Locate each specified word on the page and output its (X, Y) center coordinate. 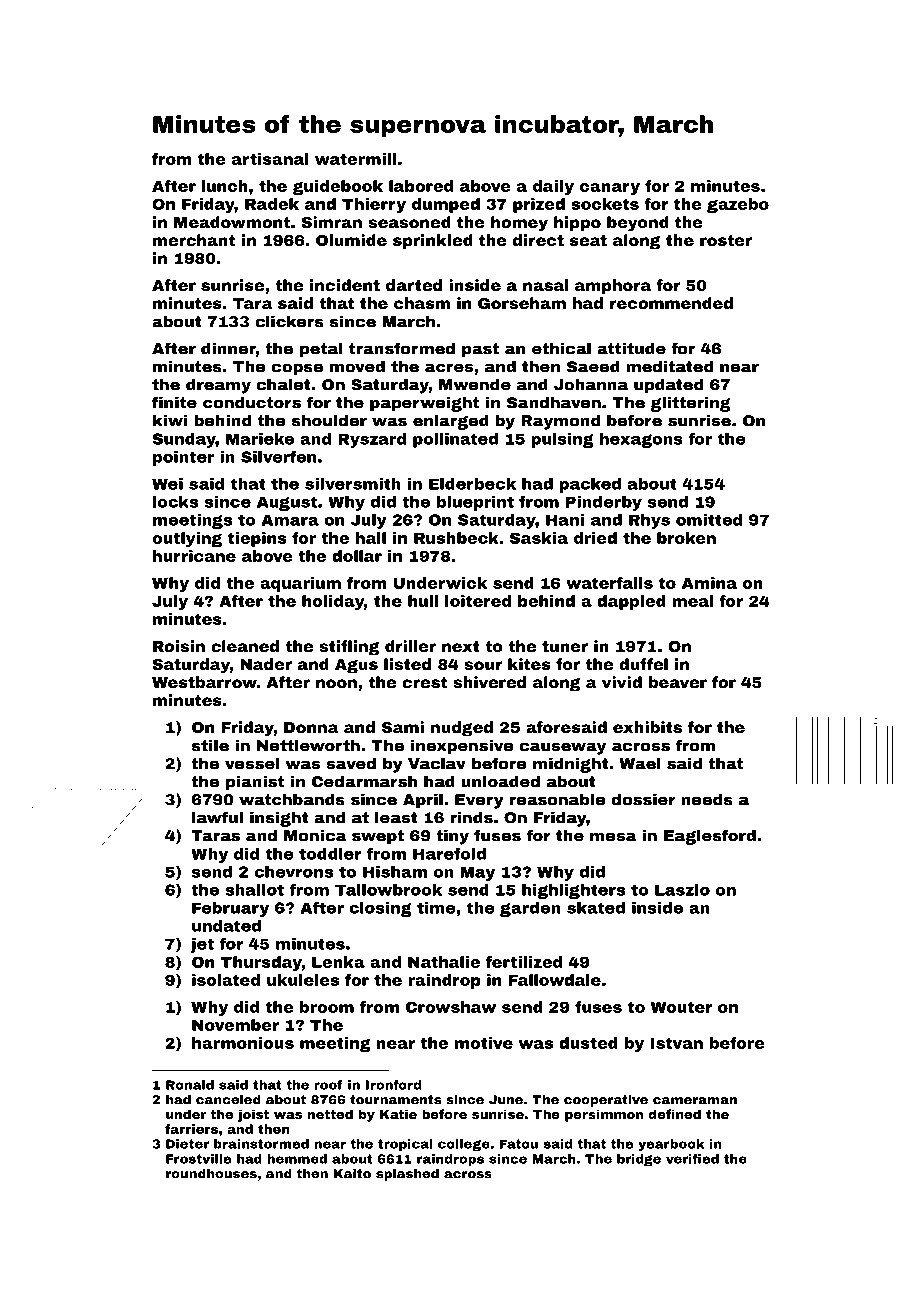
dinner (228, 348)
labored (421, 186)
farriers (191, 1129)
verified (692, 1159)
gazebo (738, 205)
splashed (407, 1175)
